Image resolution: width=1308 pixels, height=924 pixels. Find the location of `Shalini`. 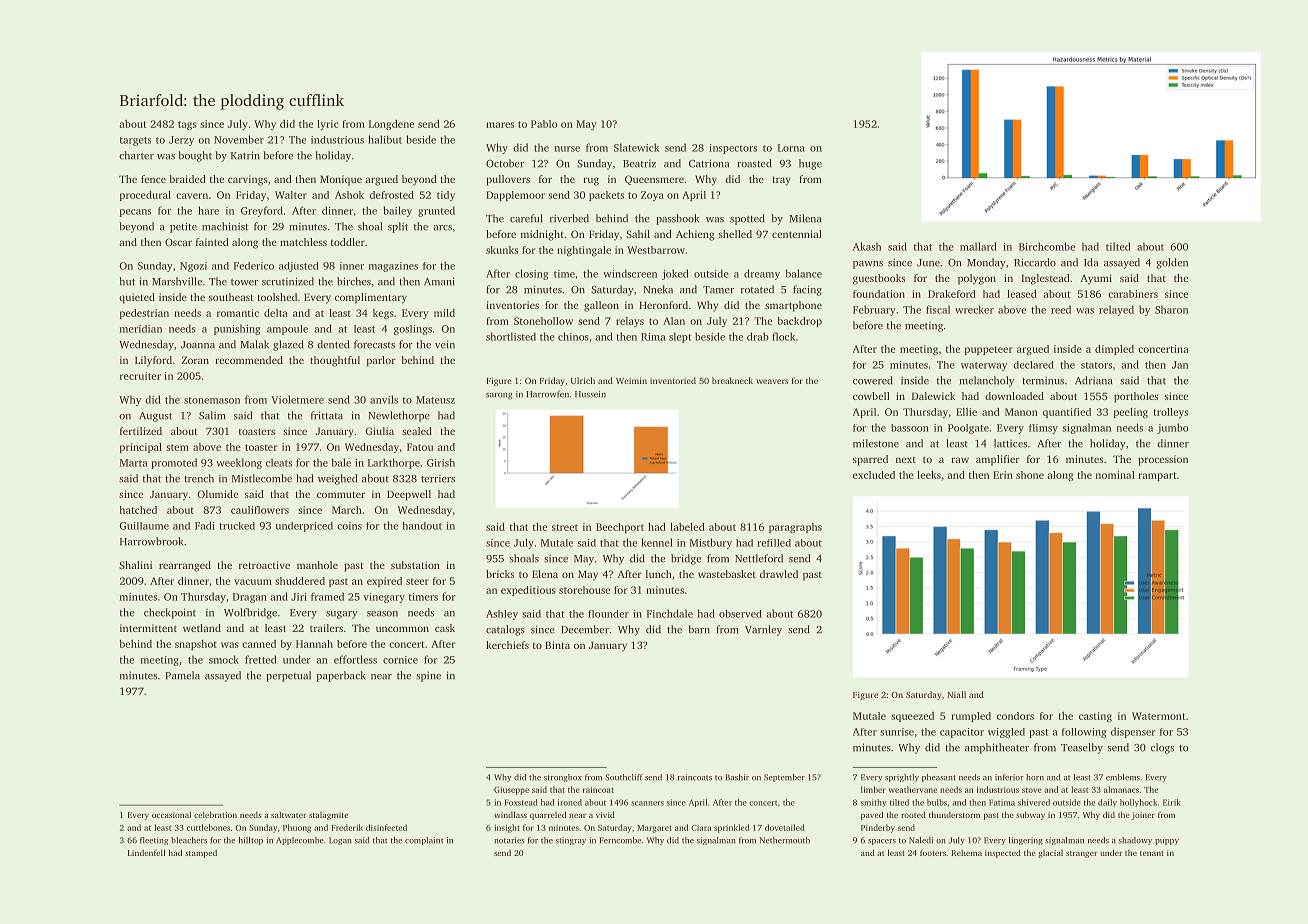

Shalini is located at coordinates (135, 565).
